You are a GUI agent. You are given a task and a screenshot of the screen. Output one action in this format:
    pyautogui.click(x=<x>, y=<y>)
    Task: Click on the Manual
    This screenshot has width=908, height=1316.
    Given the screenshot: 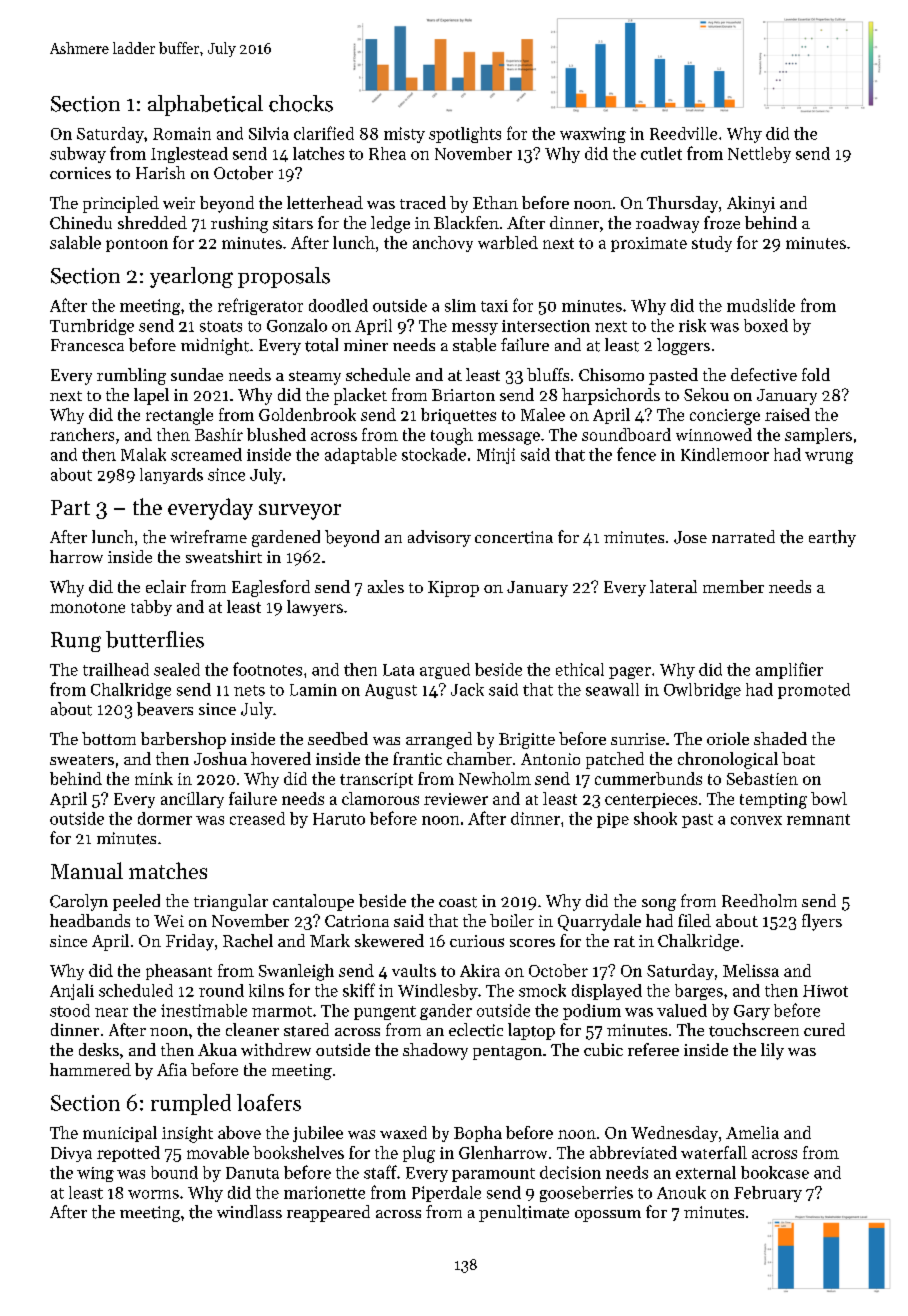 What is the action you would take?
    pyautogui.click(x=87, y=870)
